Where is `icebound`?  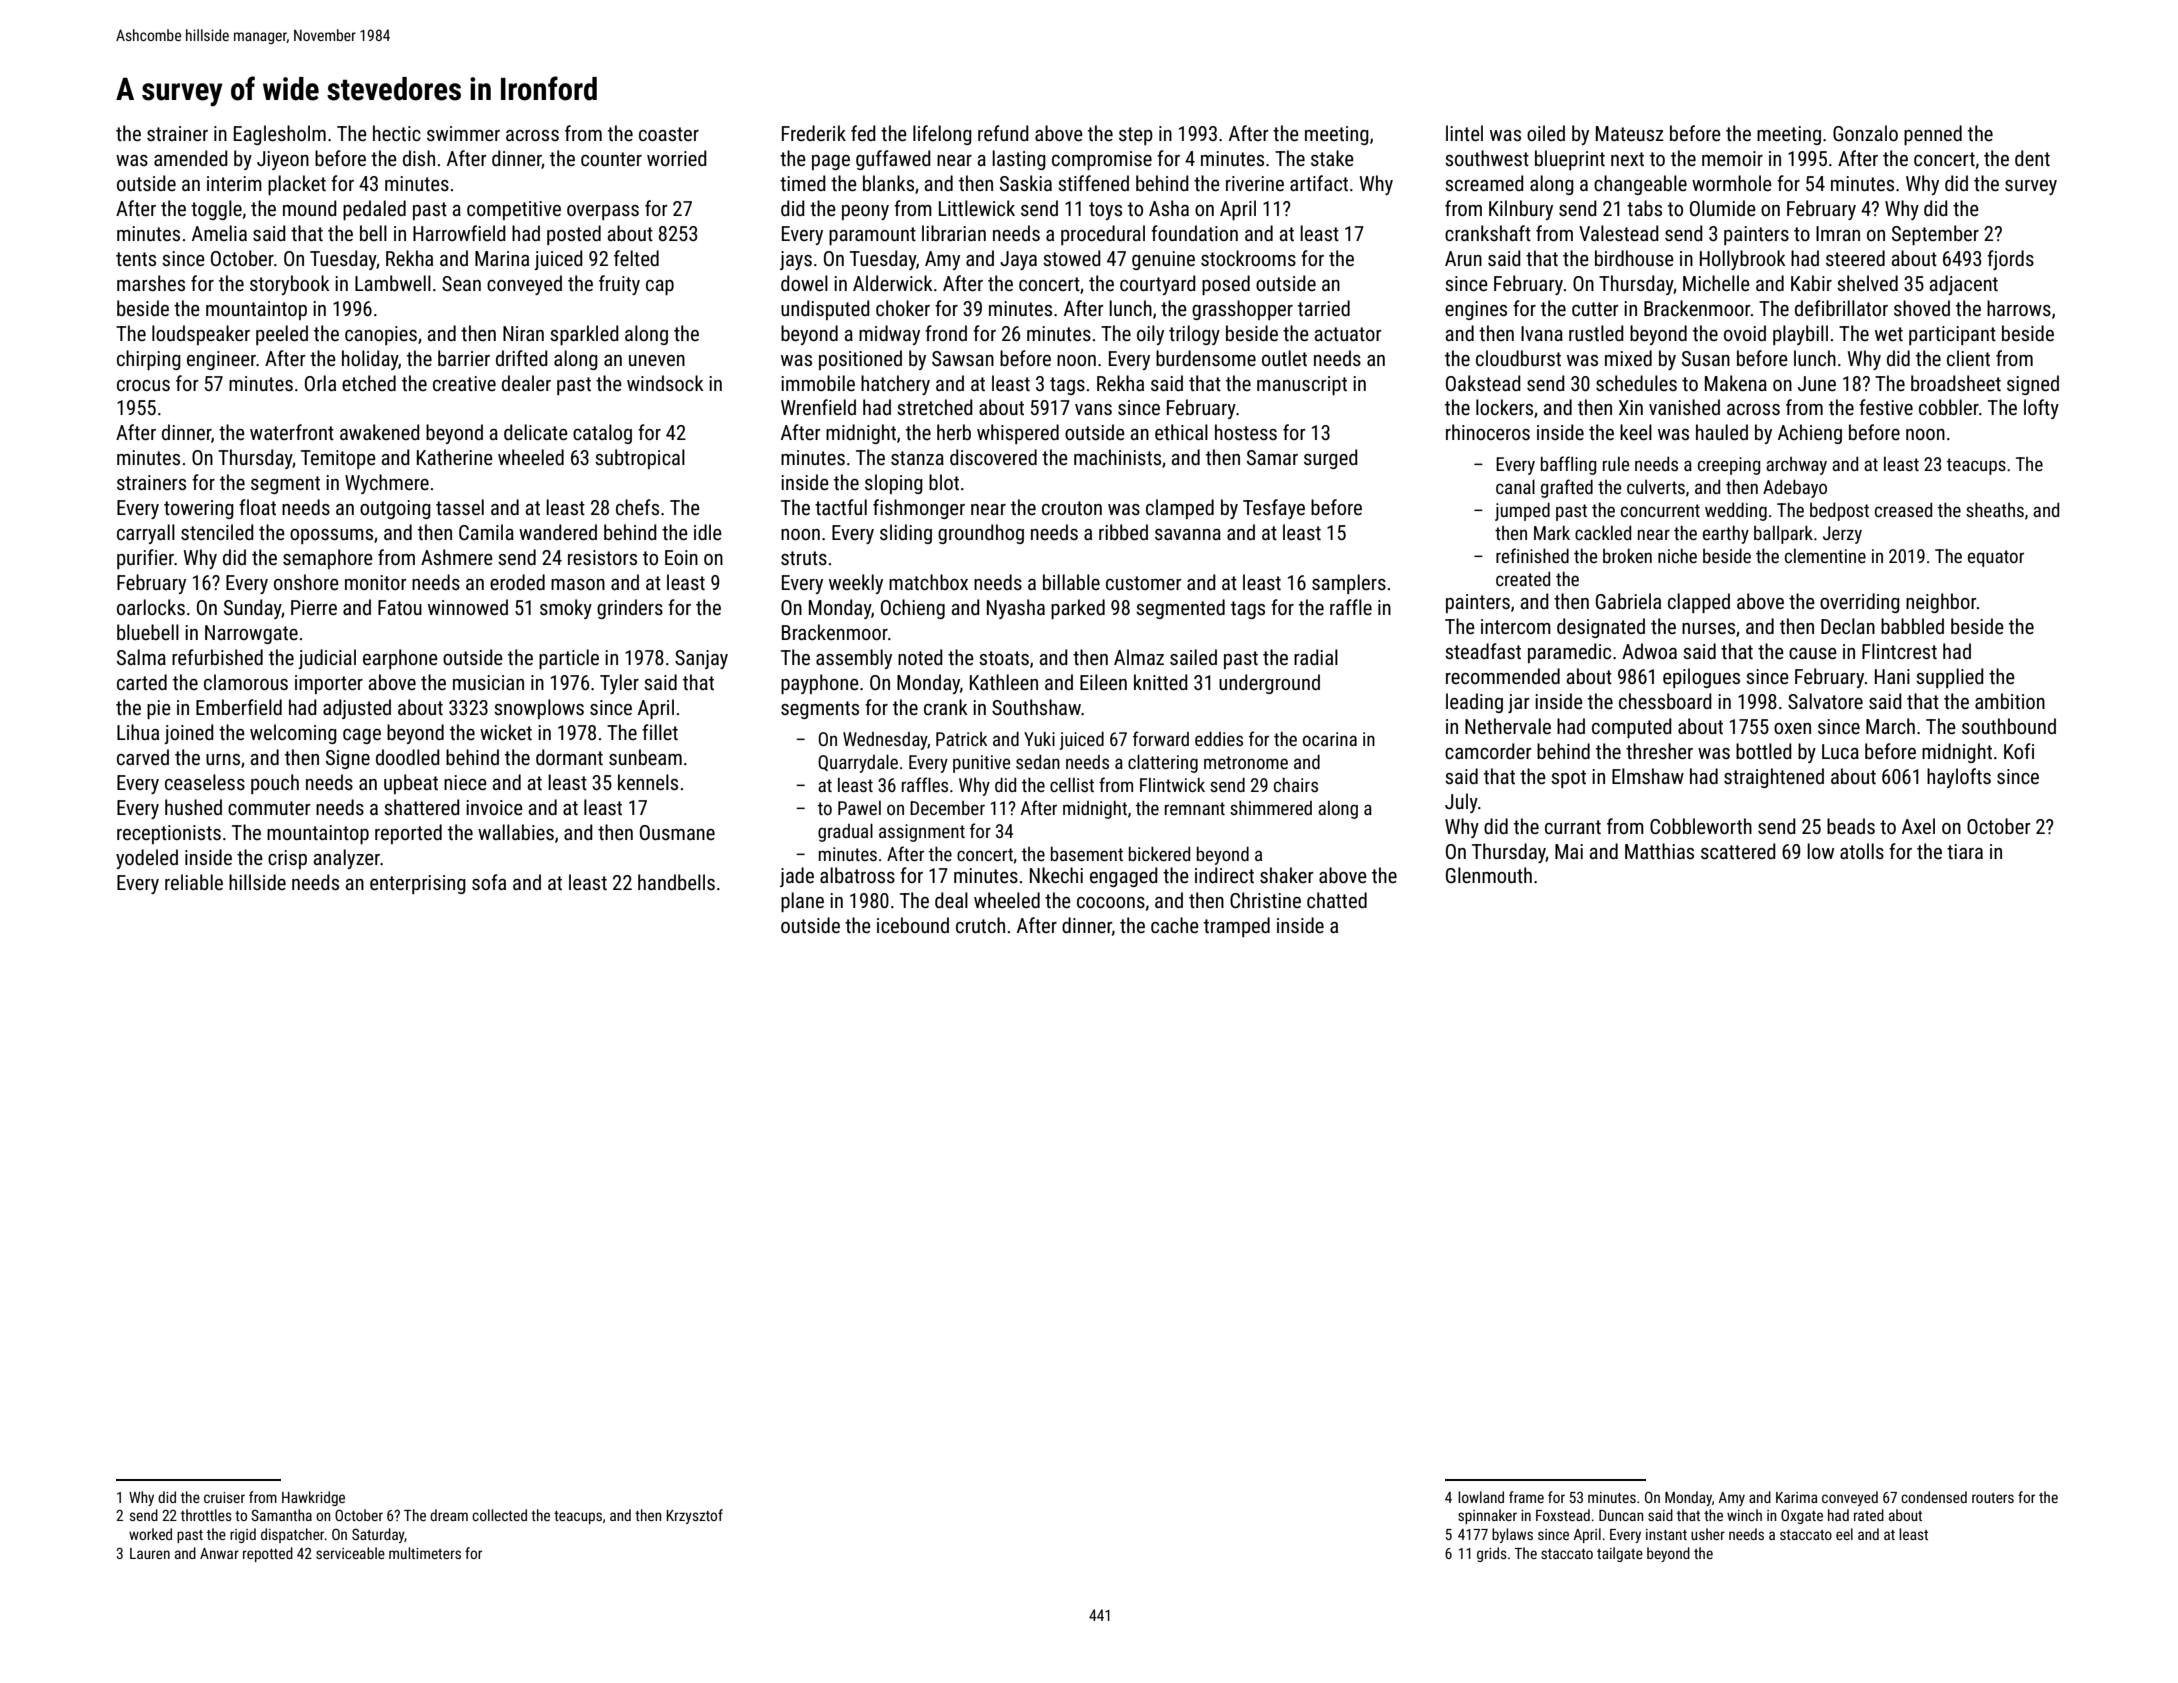 icebound is located at coordinates (913, 925).
